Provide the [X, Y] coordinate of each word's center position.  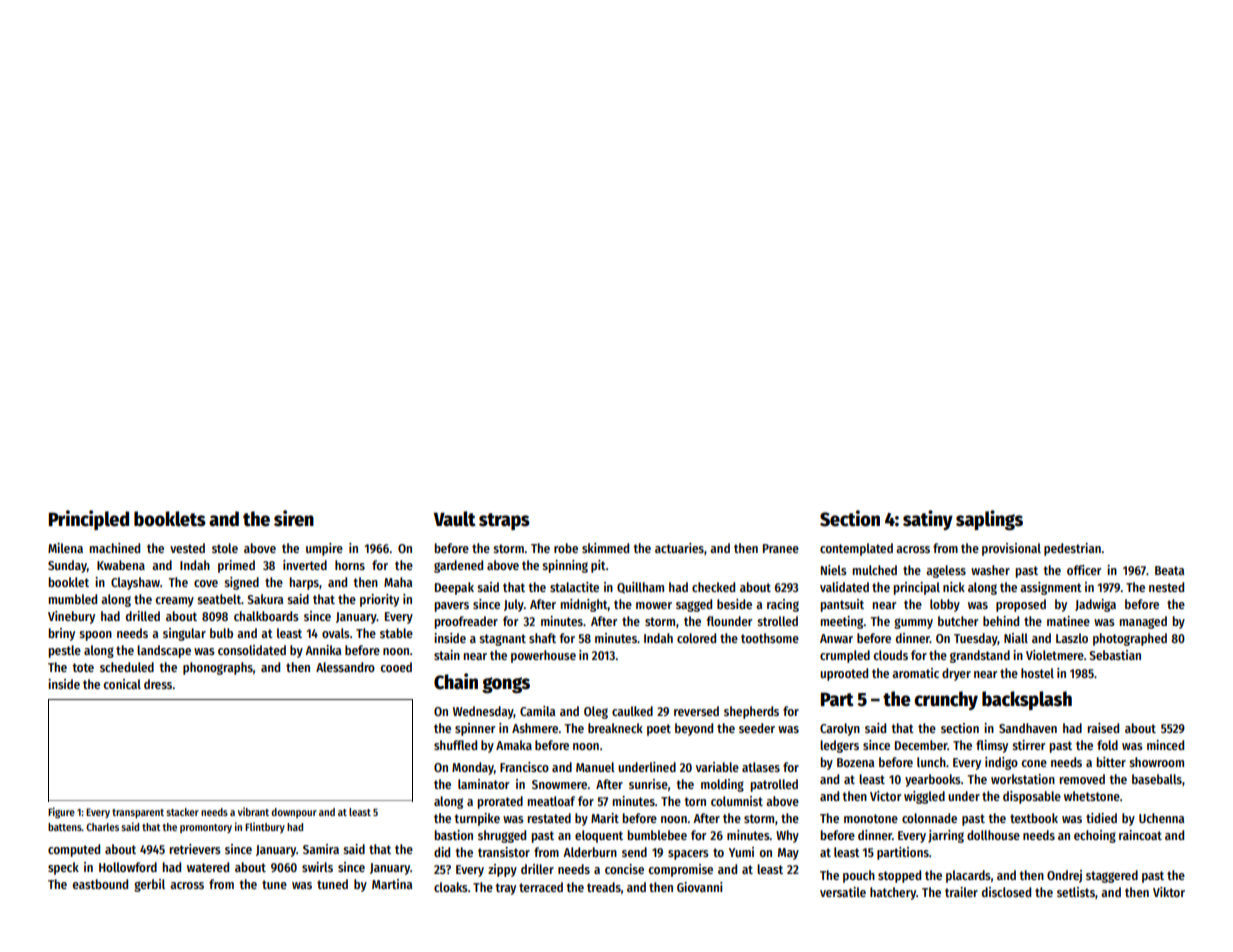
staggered [1112, 876]
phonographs [218, 668]
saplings [989, 520]
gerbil [149, 885]
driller [537, 869]
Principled [89, 520]
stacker [182, 812]
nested [1166, 587]
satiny [928, 520]
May [788, 854]
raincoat [1140, 835]
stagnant [502, 640]
